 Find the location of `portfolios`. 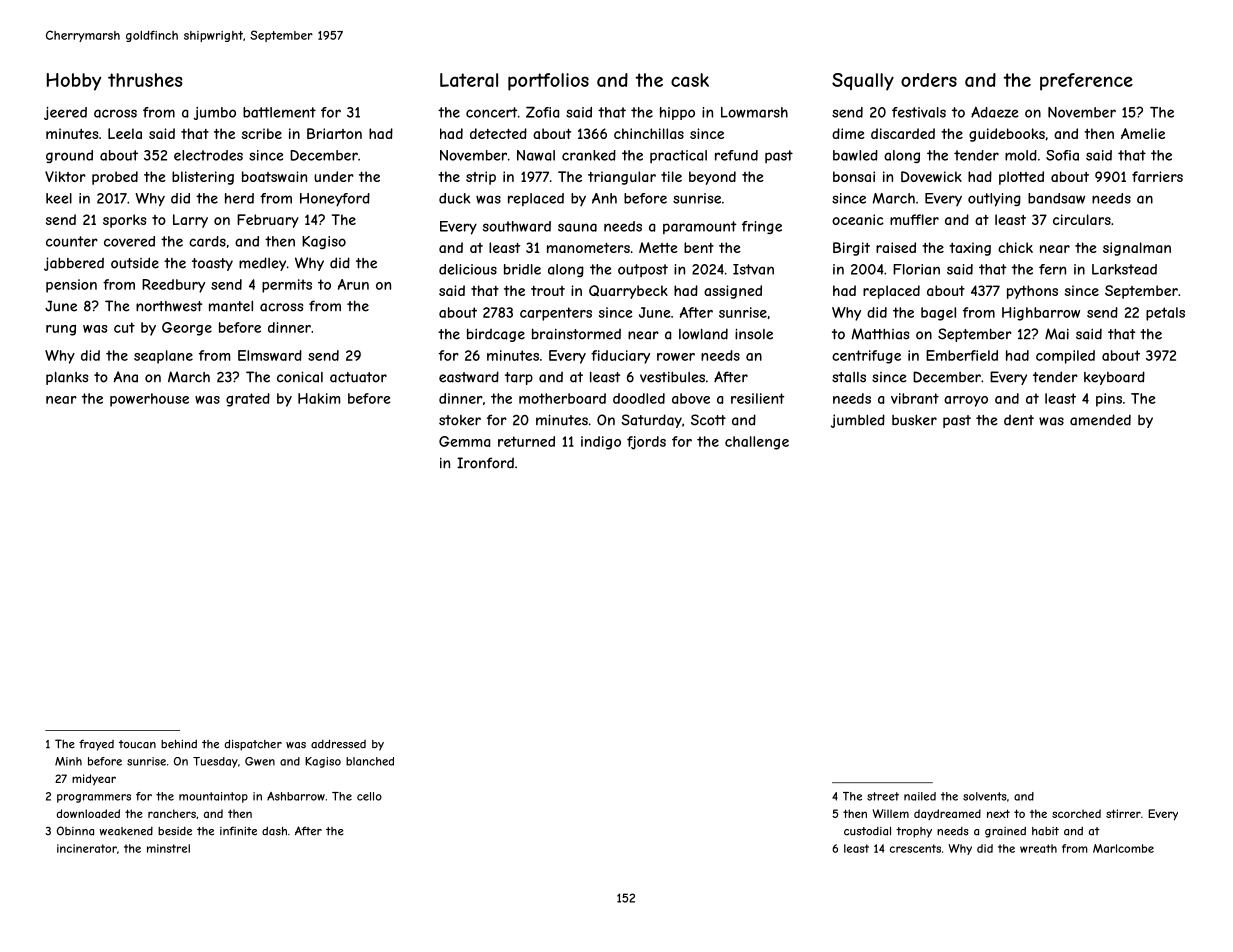

portfolios is located at coordinates (548, 82).
